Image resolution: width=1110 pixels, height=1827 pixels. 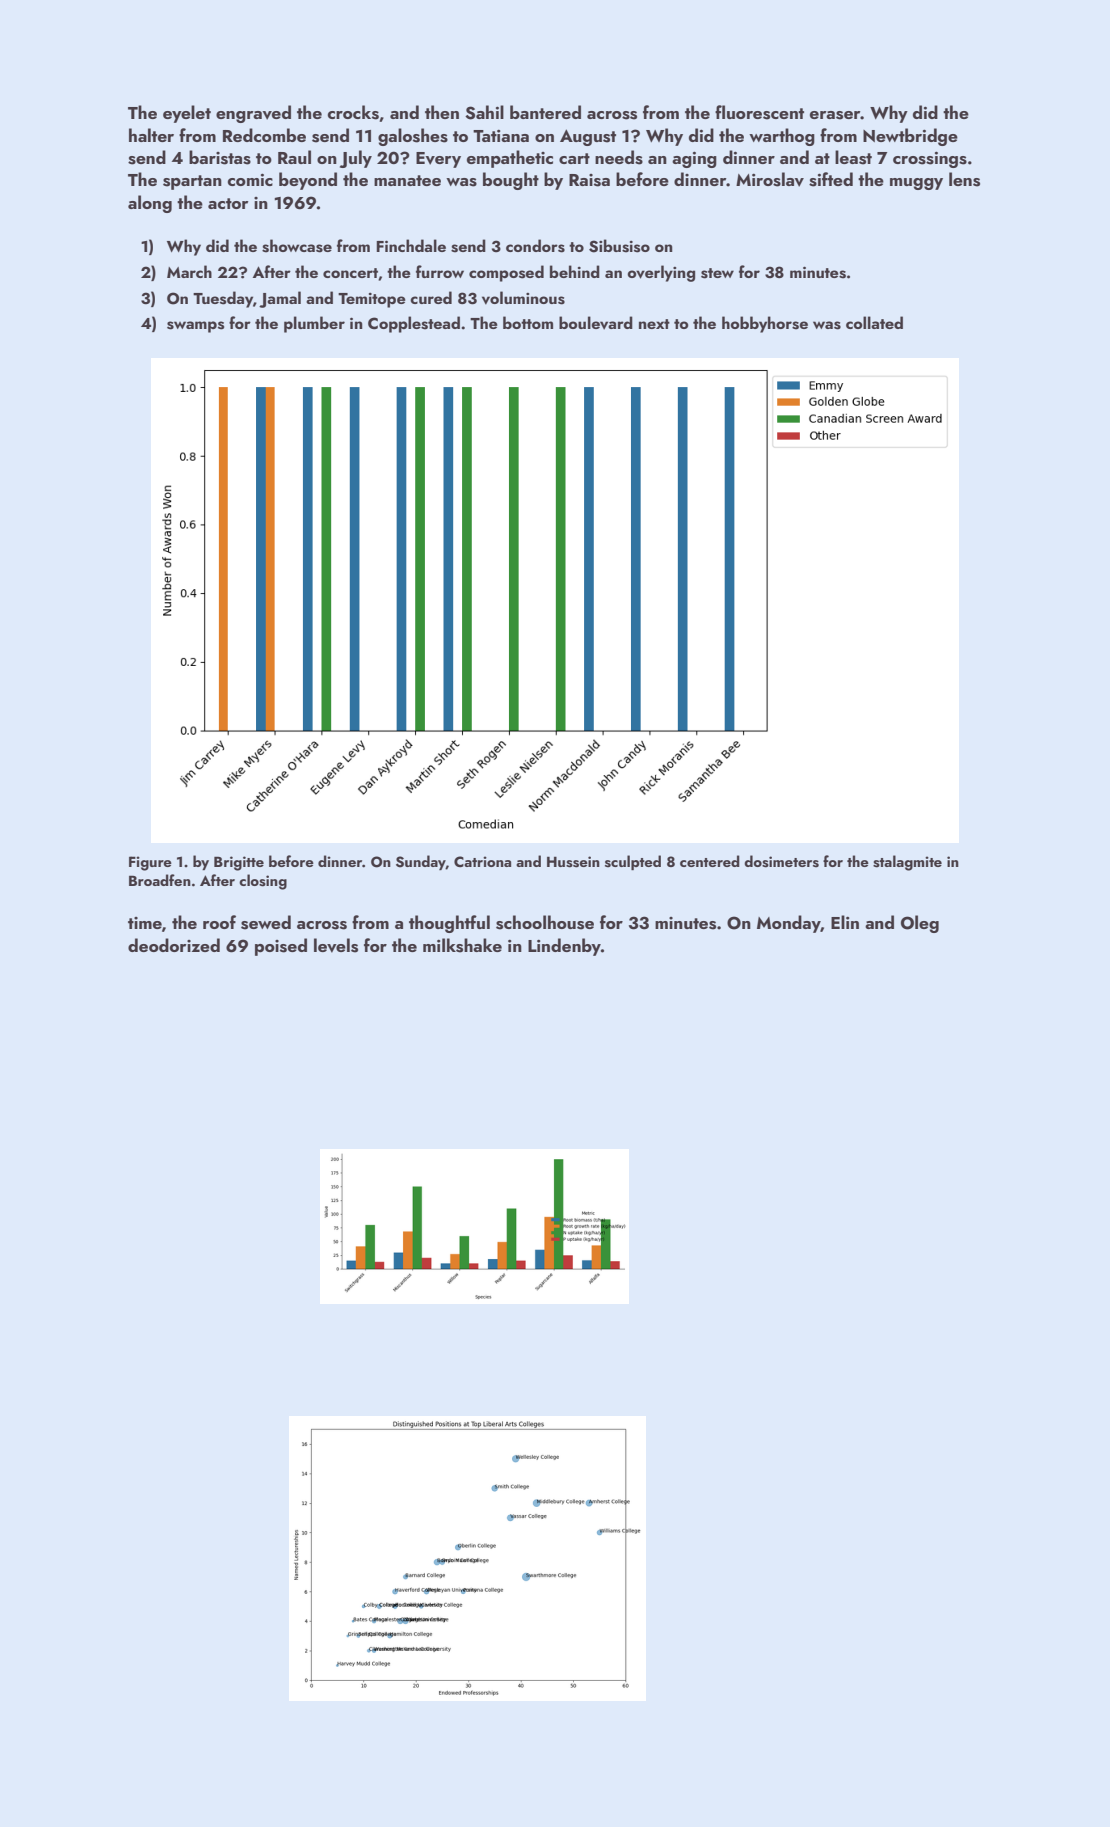 I want to click on behind, so click(x=575, y=271).
